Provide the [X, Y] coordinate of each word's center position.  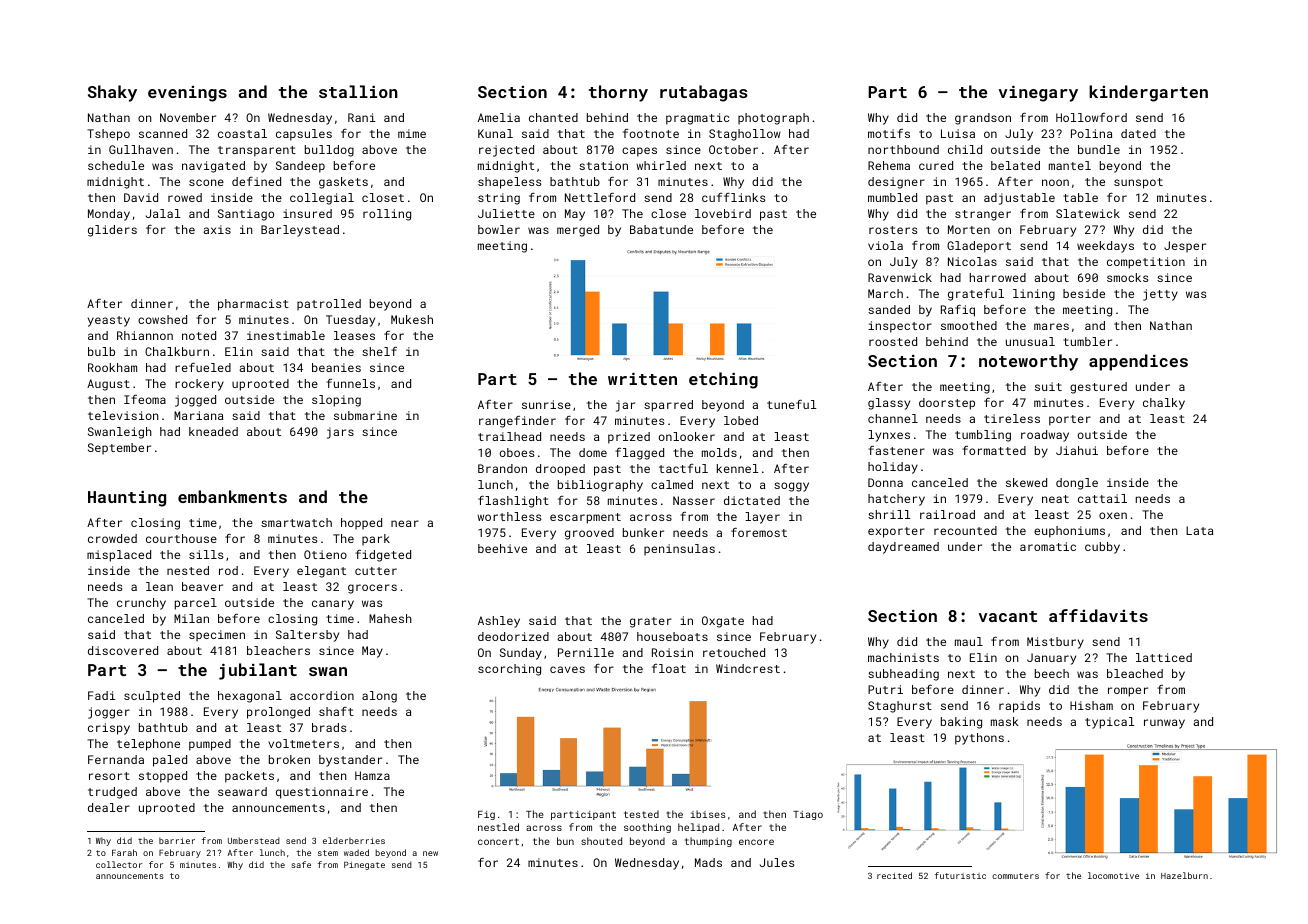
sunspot [1138, 183]
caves [567, 669]
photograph [773, 119]
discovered [123, 650]
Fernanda [116, 759]
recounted [965, 530]
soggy [791, 487]
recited [894, 875]
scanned [163, 133]
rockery [199, 385]
